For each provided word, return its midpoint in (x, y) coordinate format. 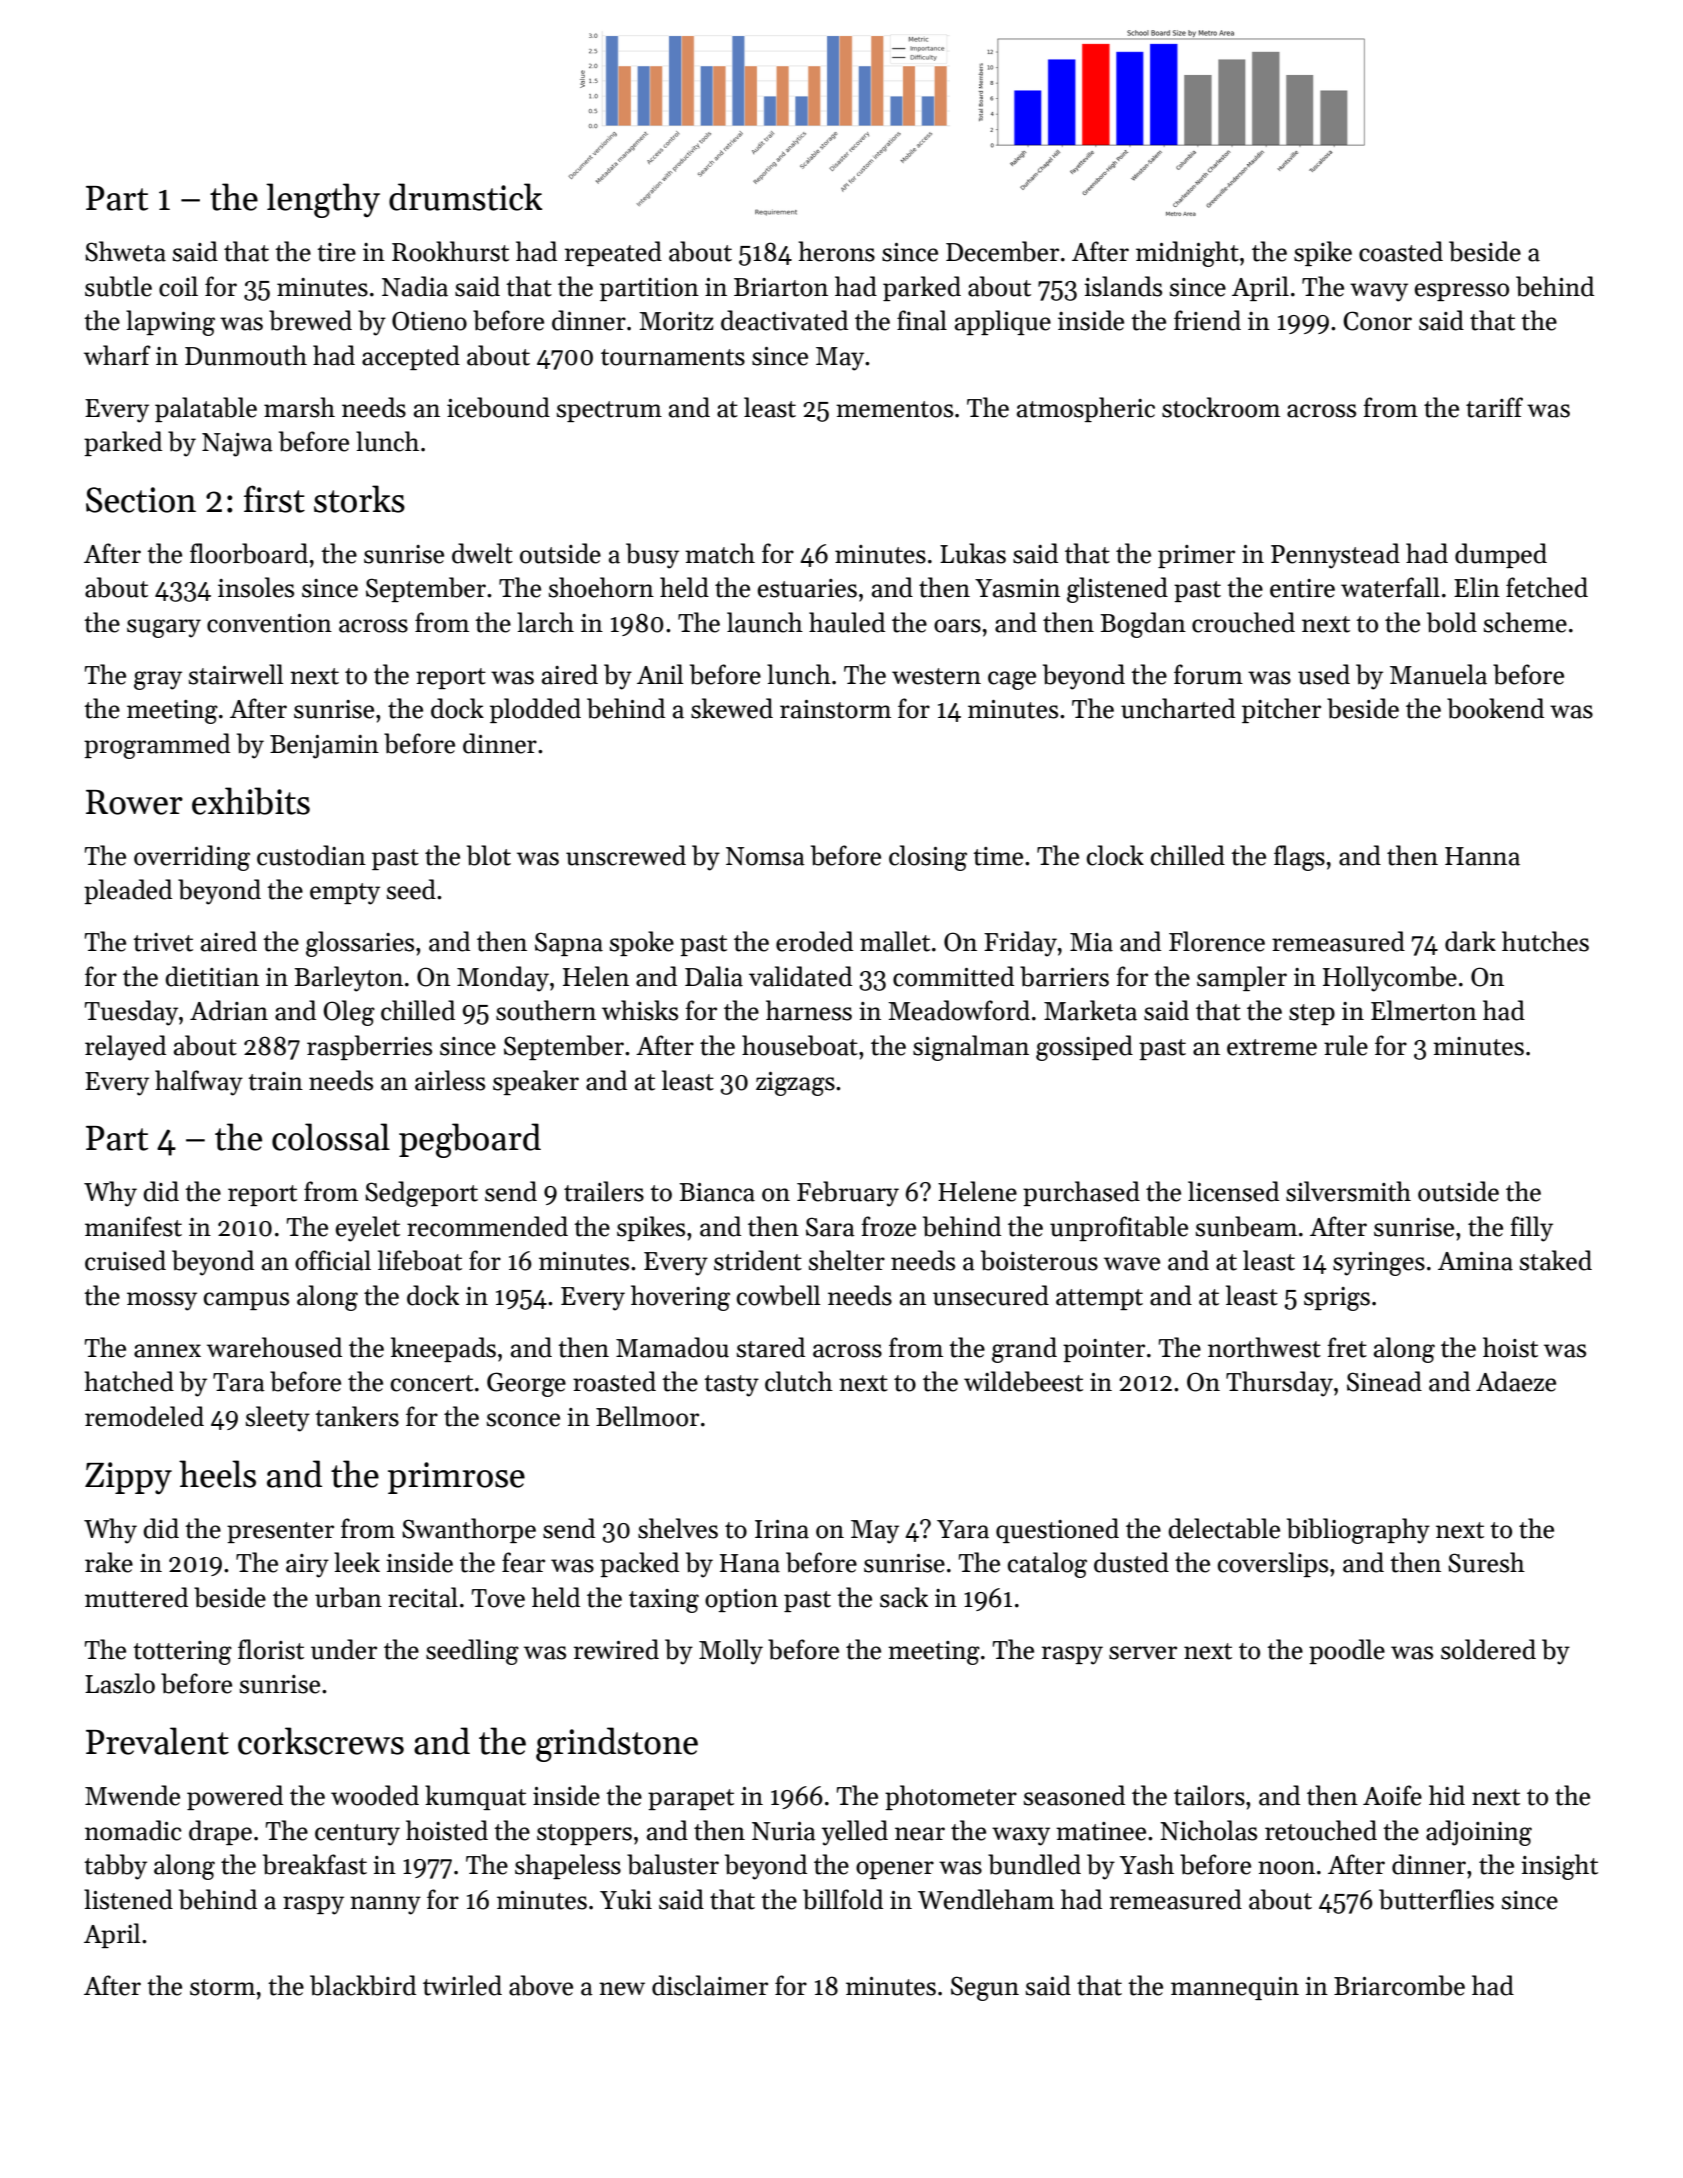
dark (1470, 941)
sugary (164, 628)
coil (178, 286)
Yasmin (1017, 588)
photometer (951, 1797)
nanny (385, 1905)
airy (307, 1566)
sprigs (1337, 1299)
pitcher (1281, 710)
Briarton (781, 287)
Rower (134, 802)
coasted (1401, 251)
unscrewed (626, 855)
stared (771, 1347)
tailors (1209, 1795)
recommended (487, 1226)
